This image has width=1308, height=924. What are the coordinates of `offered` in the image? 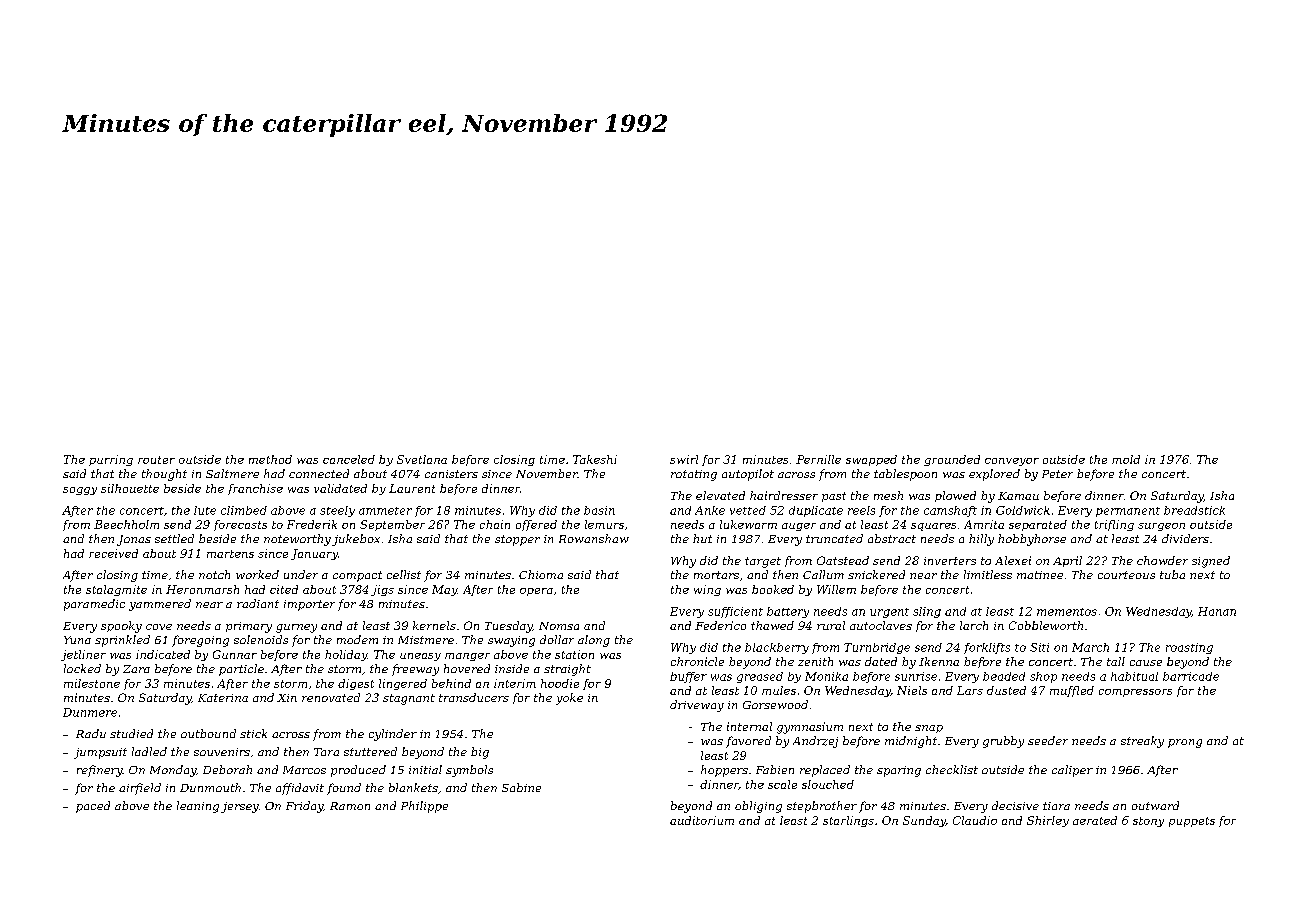 It's located at (536, 525).
